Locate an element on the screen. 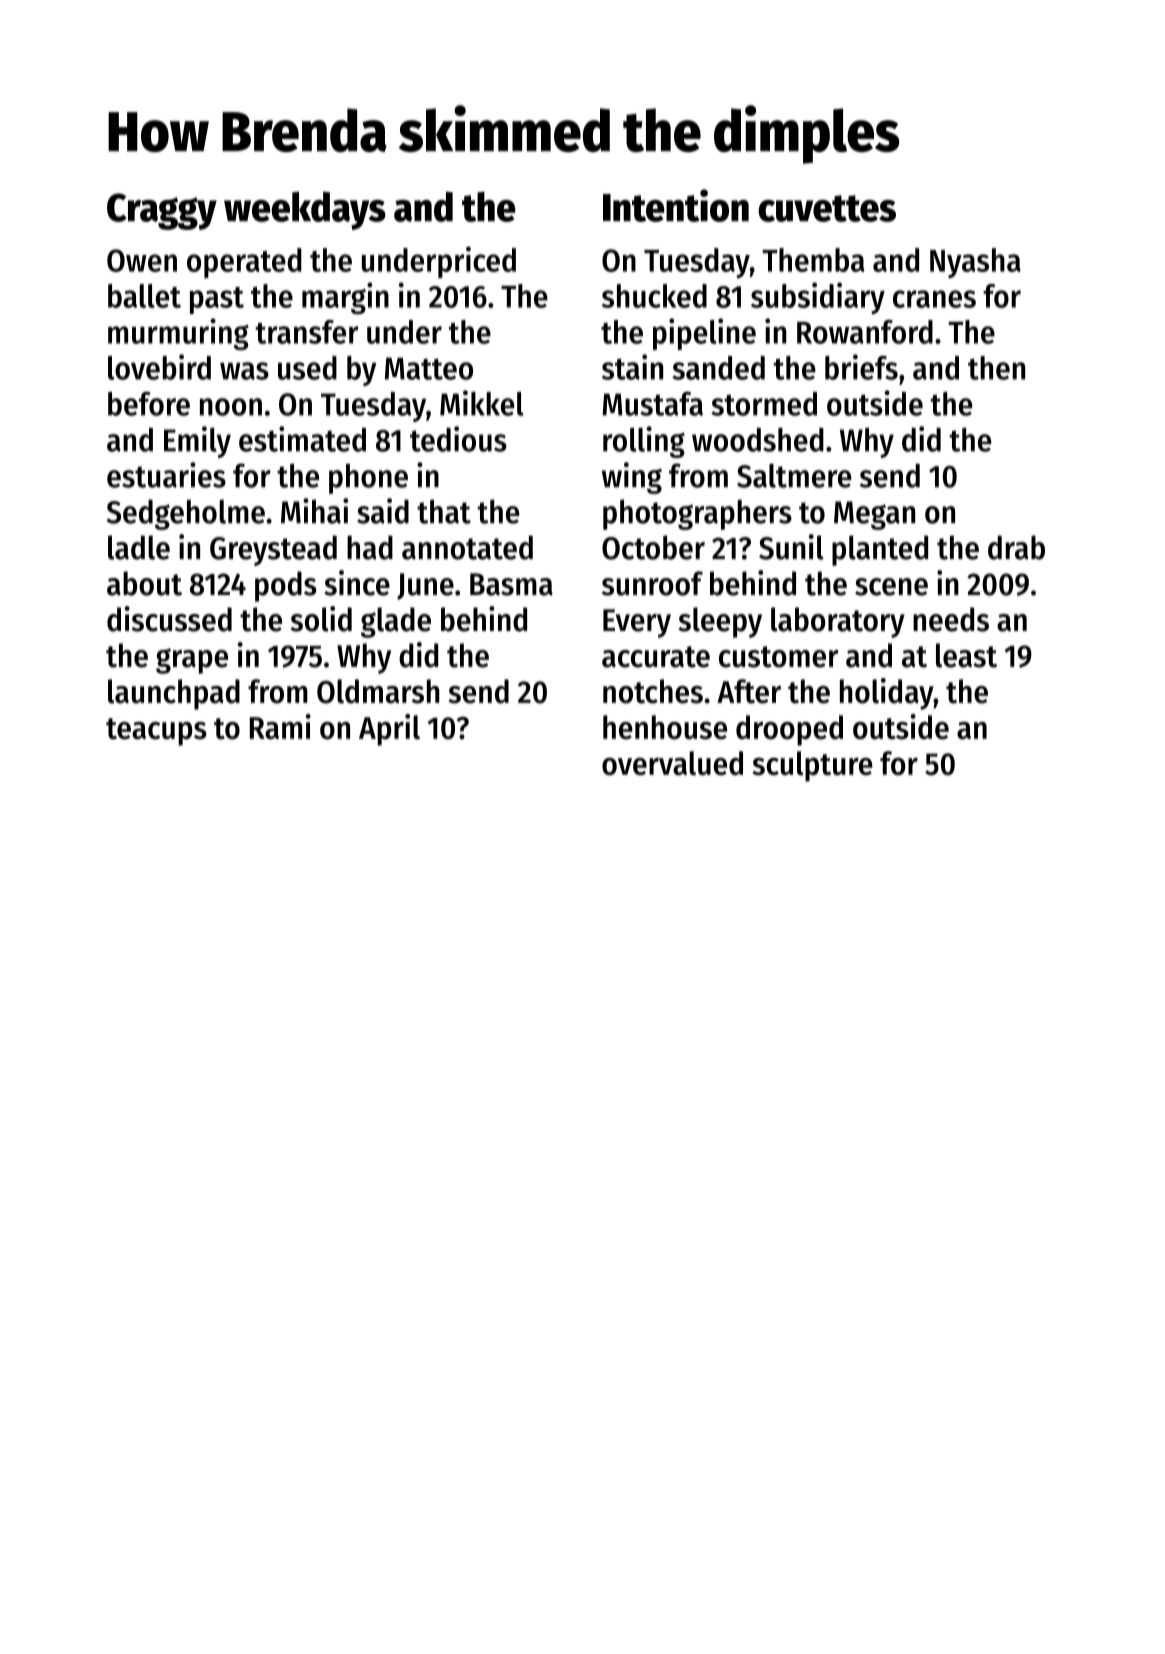 This screenshot has height=1654, width=1165. holiday is located at coordinates (887, 694).
